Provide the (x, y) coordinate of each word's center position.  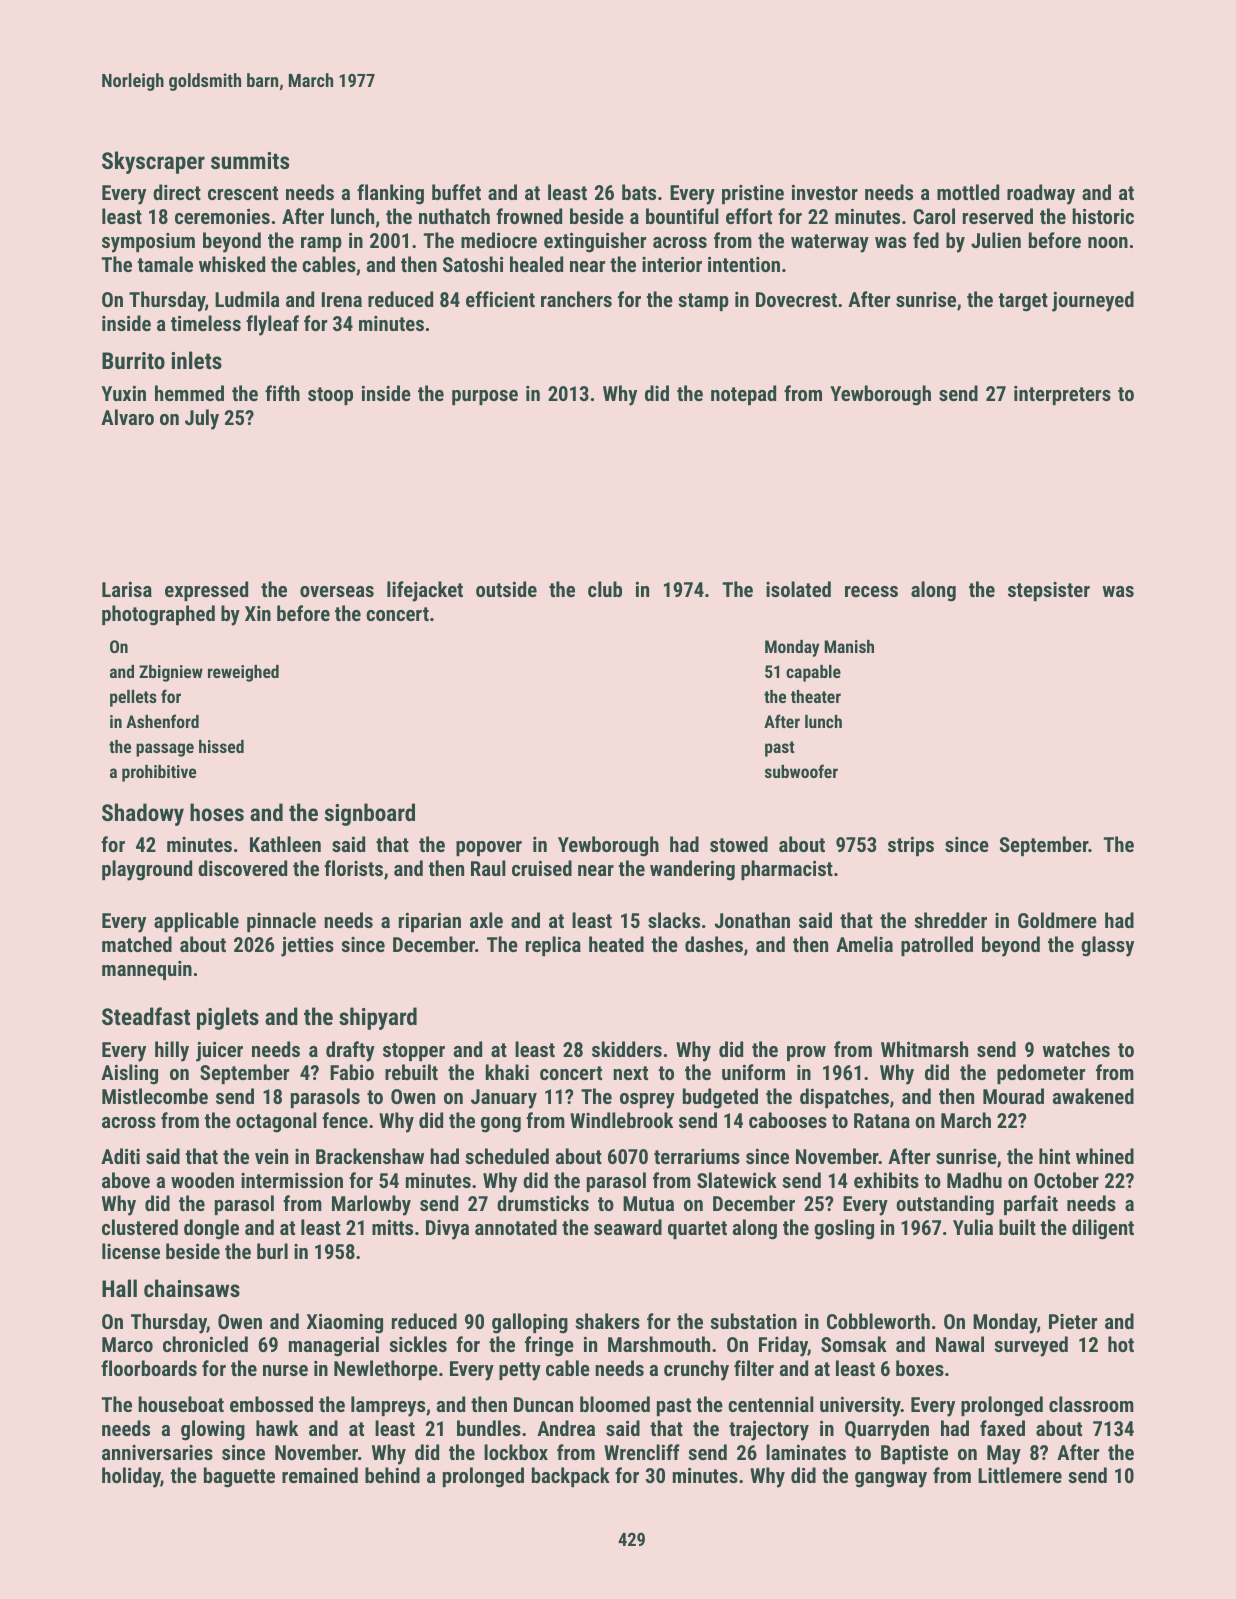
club (605, 589)
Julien (996, 240)
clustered (140, 1227)
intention (744, 264)
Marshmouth (659, 1344)
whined (1105, 1156)
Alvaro (127, 417)
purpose (485, 397)
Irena (342, 299)
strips (911, 846)
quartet (697, 1230)
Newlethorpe (386, 1370)
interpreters (1062, 395)
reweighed (243, 673)
